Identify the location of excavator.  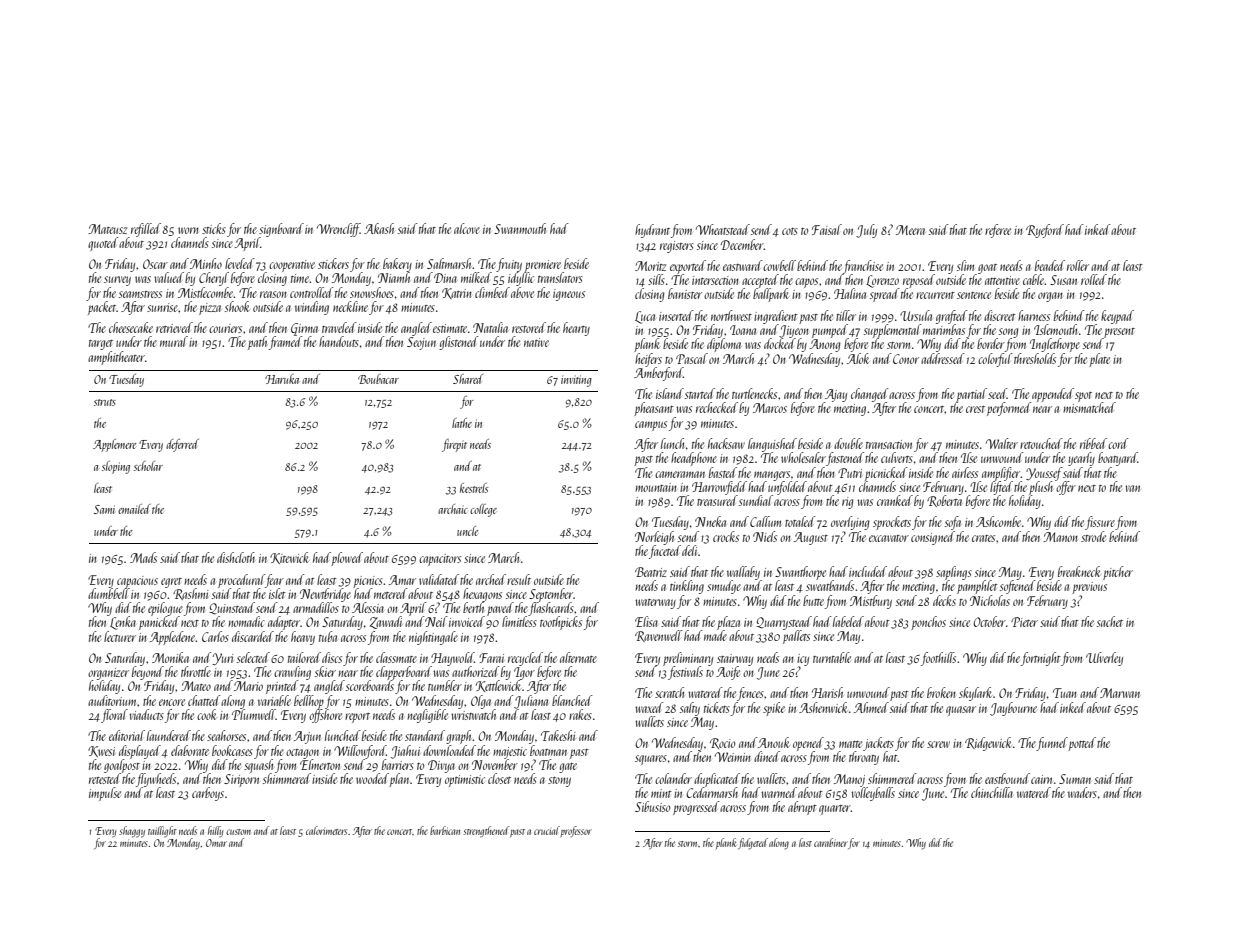
(889, 538).
